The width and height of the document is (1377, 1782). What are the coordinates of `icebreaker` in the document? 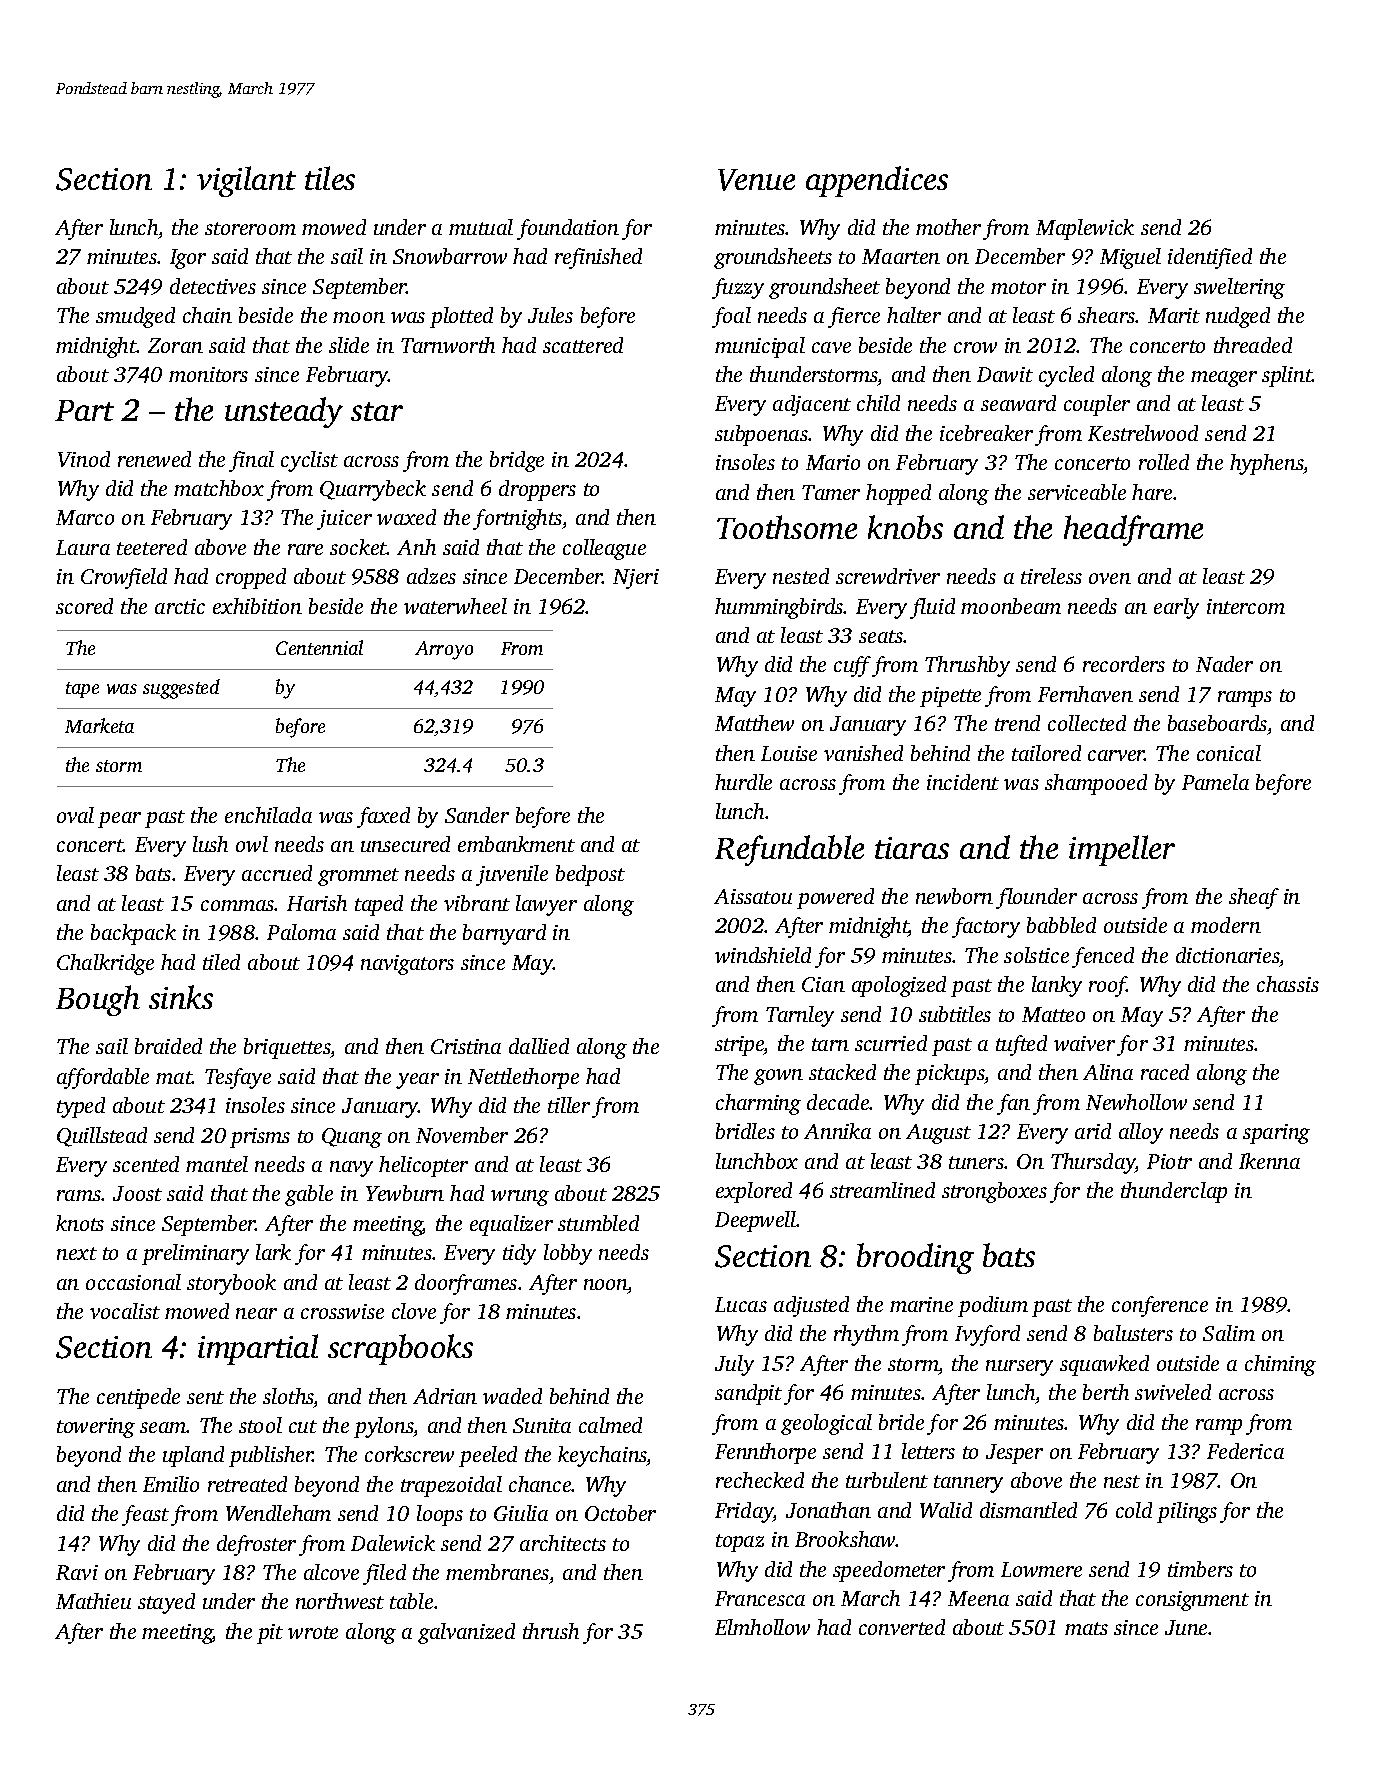 It's located at (986, 433).
